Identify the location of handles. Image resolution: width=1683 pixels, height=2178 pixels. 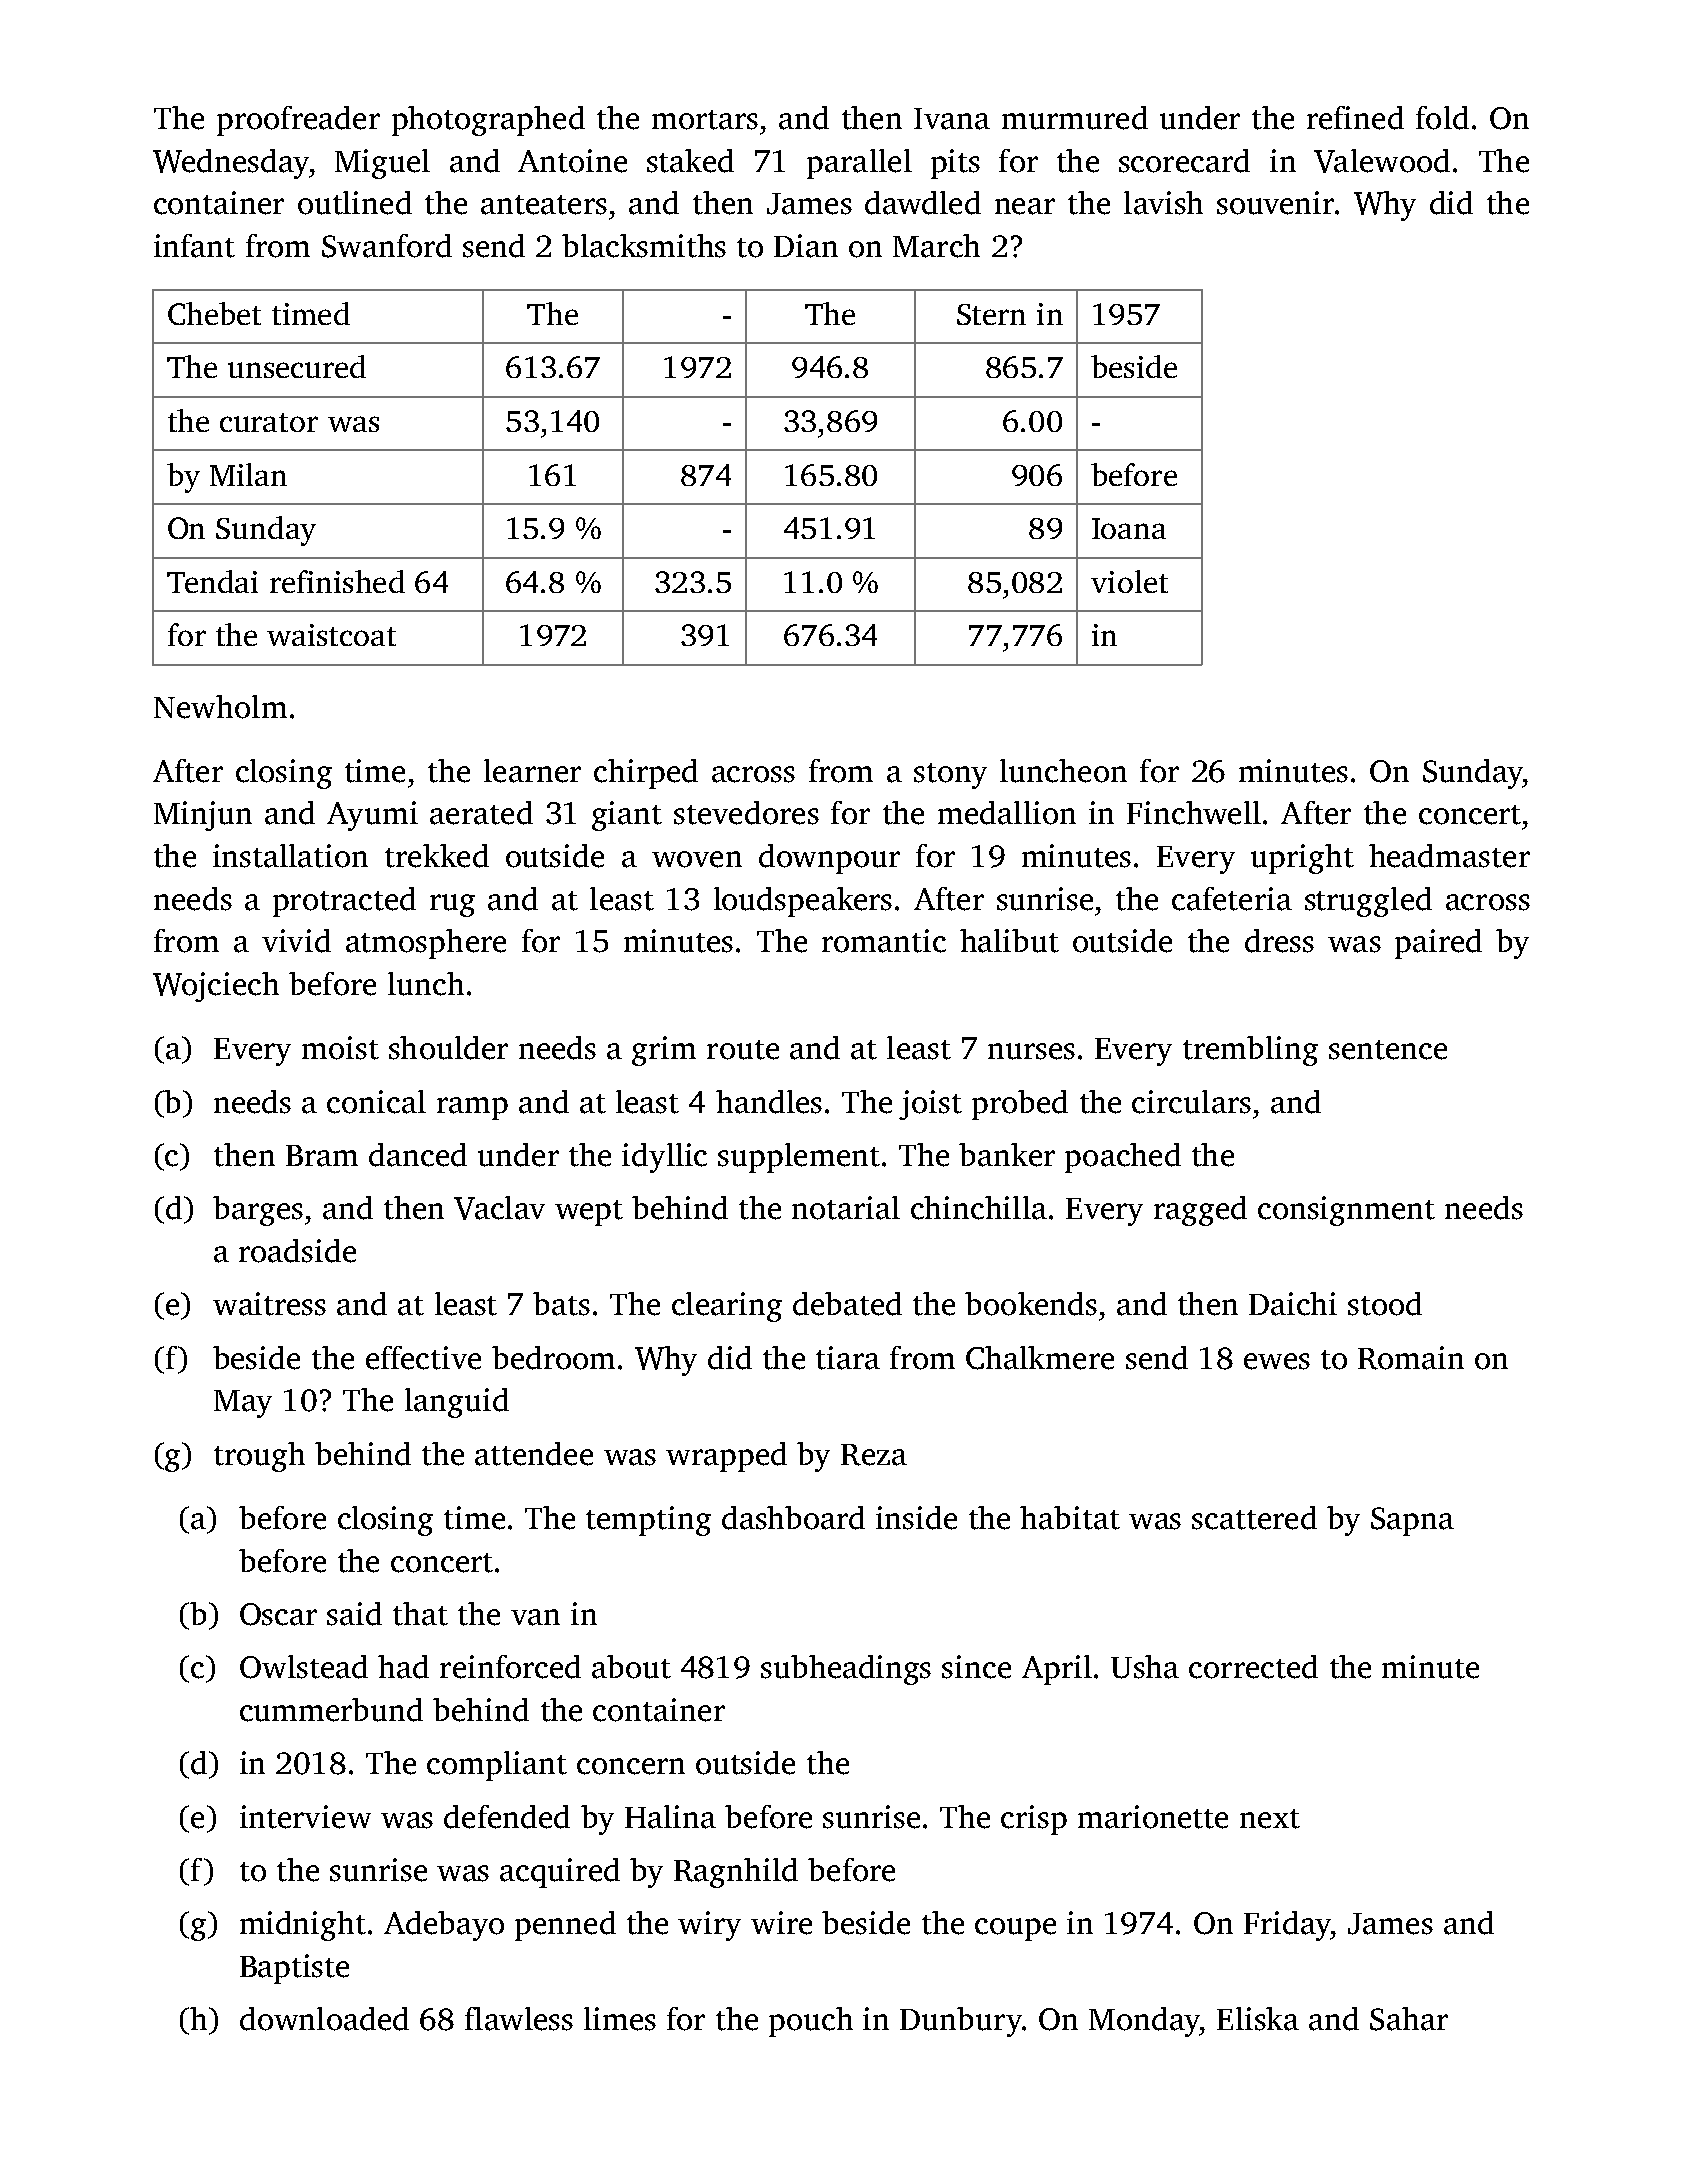
(769, 1102).
